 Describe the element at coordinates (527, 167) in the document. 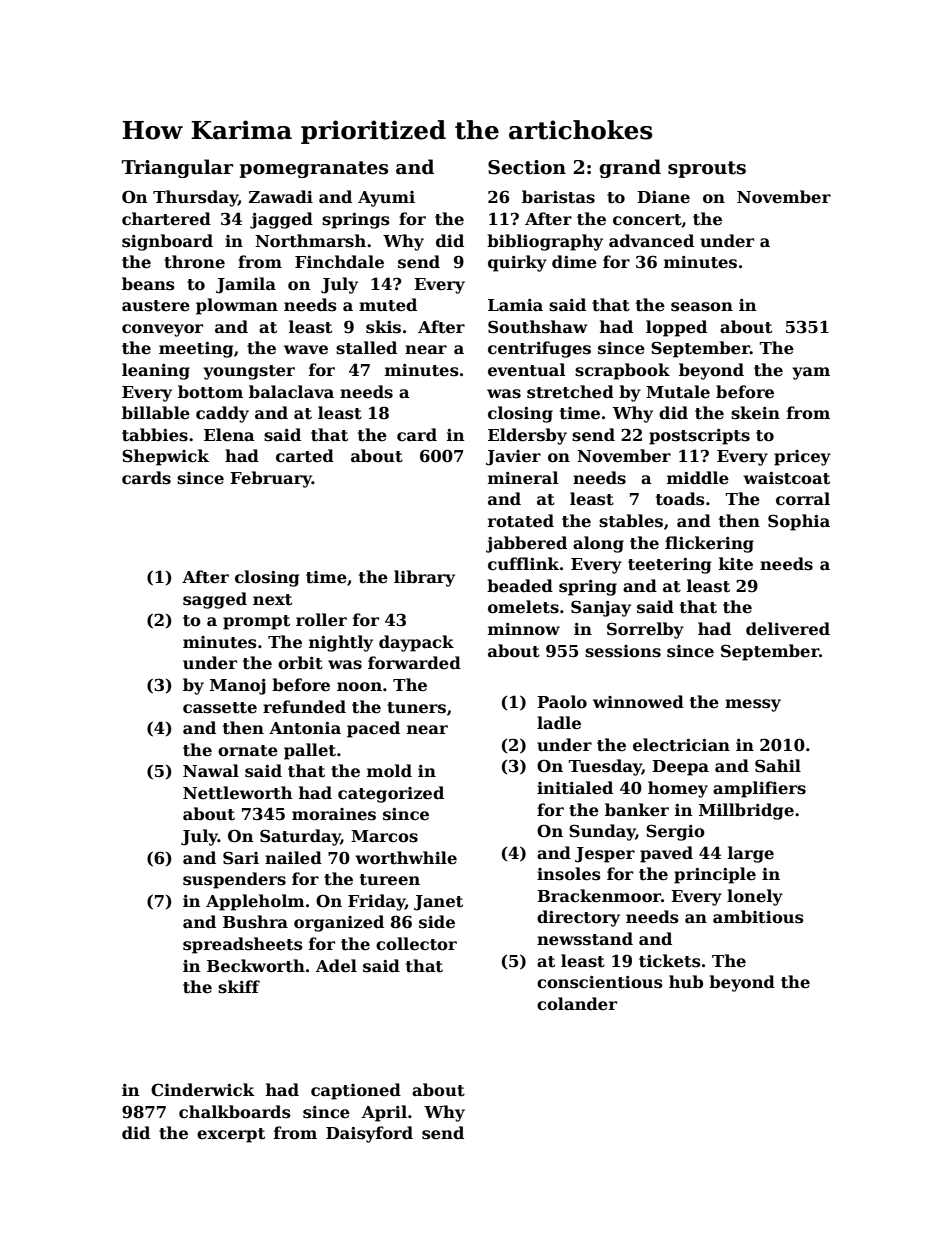

I see `Section` at that location.
